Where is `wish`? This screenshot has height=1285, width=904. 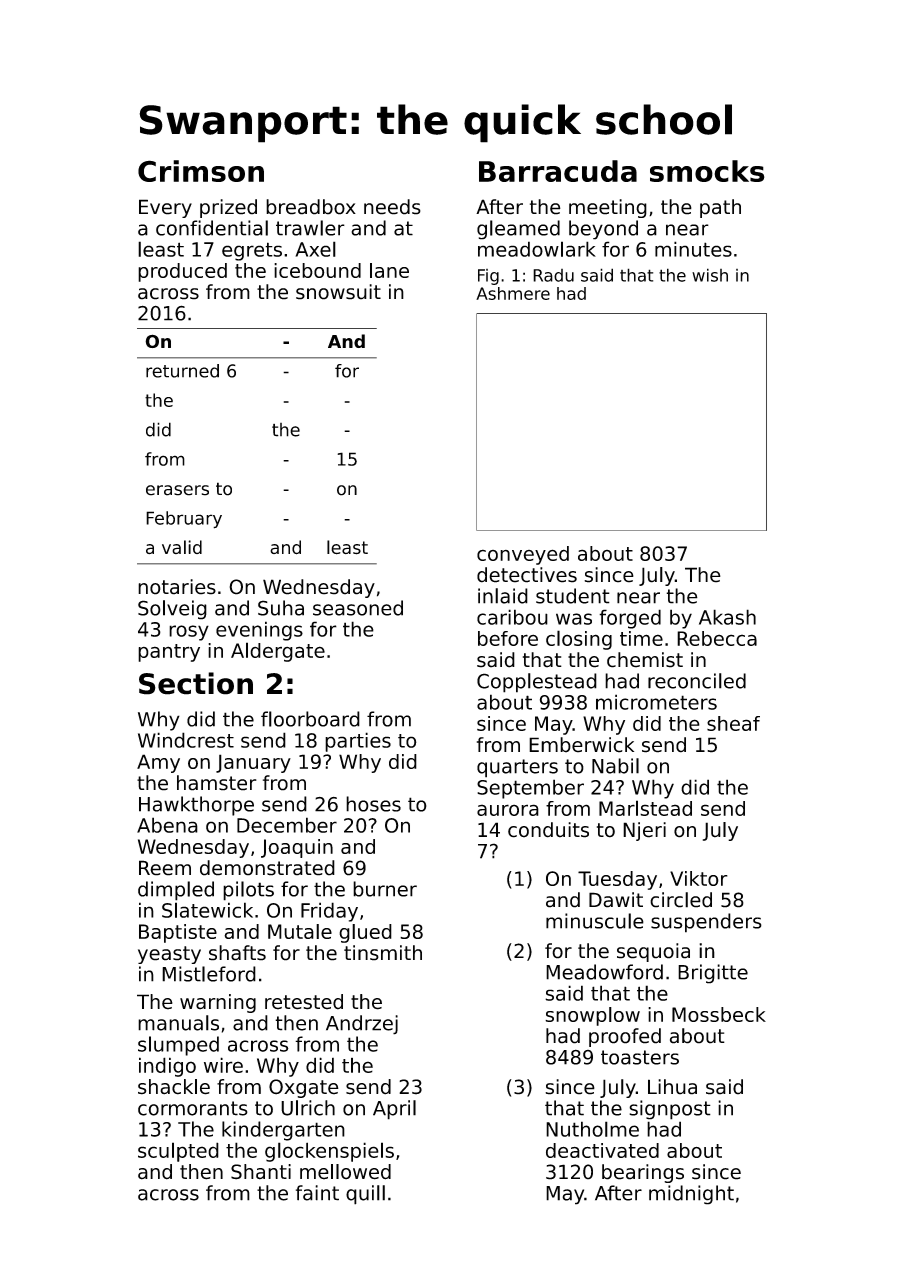
wish is located at coordinates (710, 275).
